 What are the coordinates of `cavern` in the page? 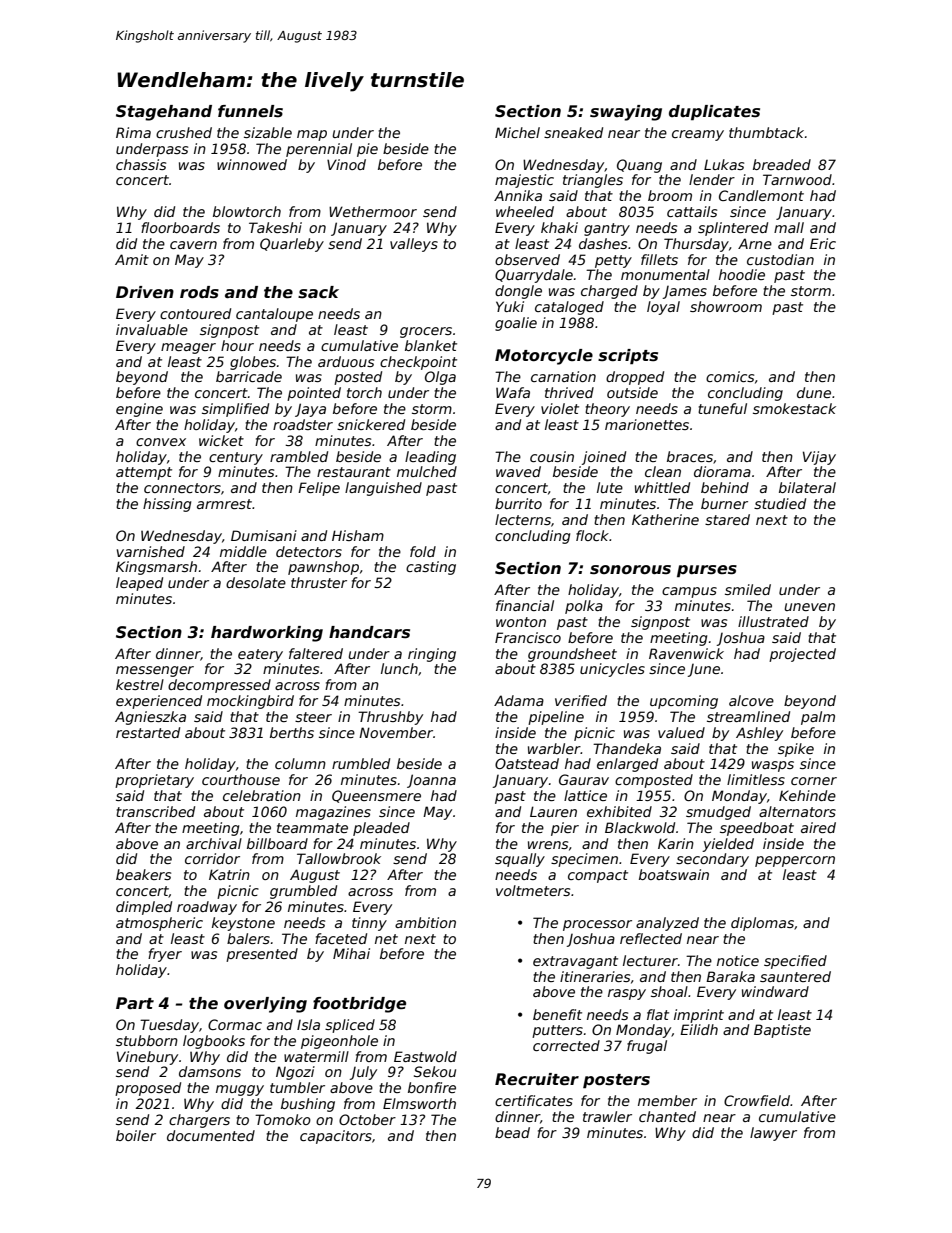 It's located at (193, 245).
